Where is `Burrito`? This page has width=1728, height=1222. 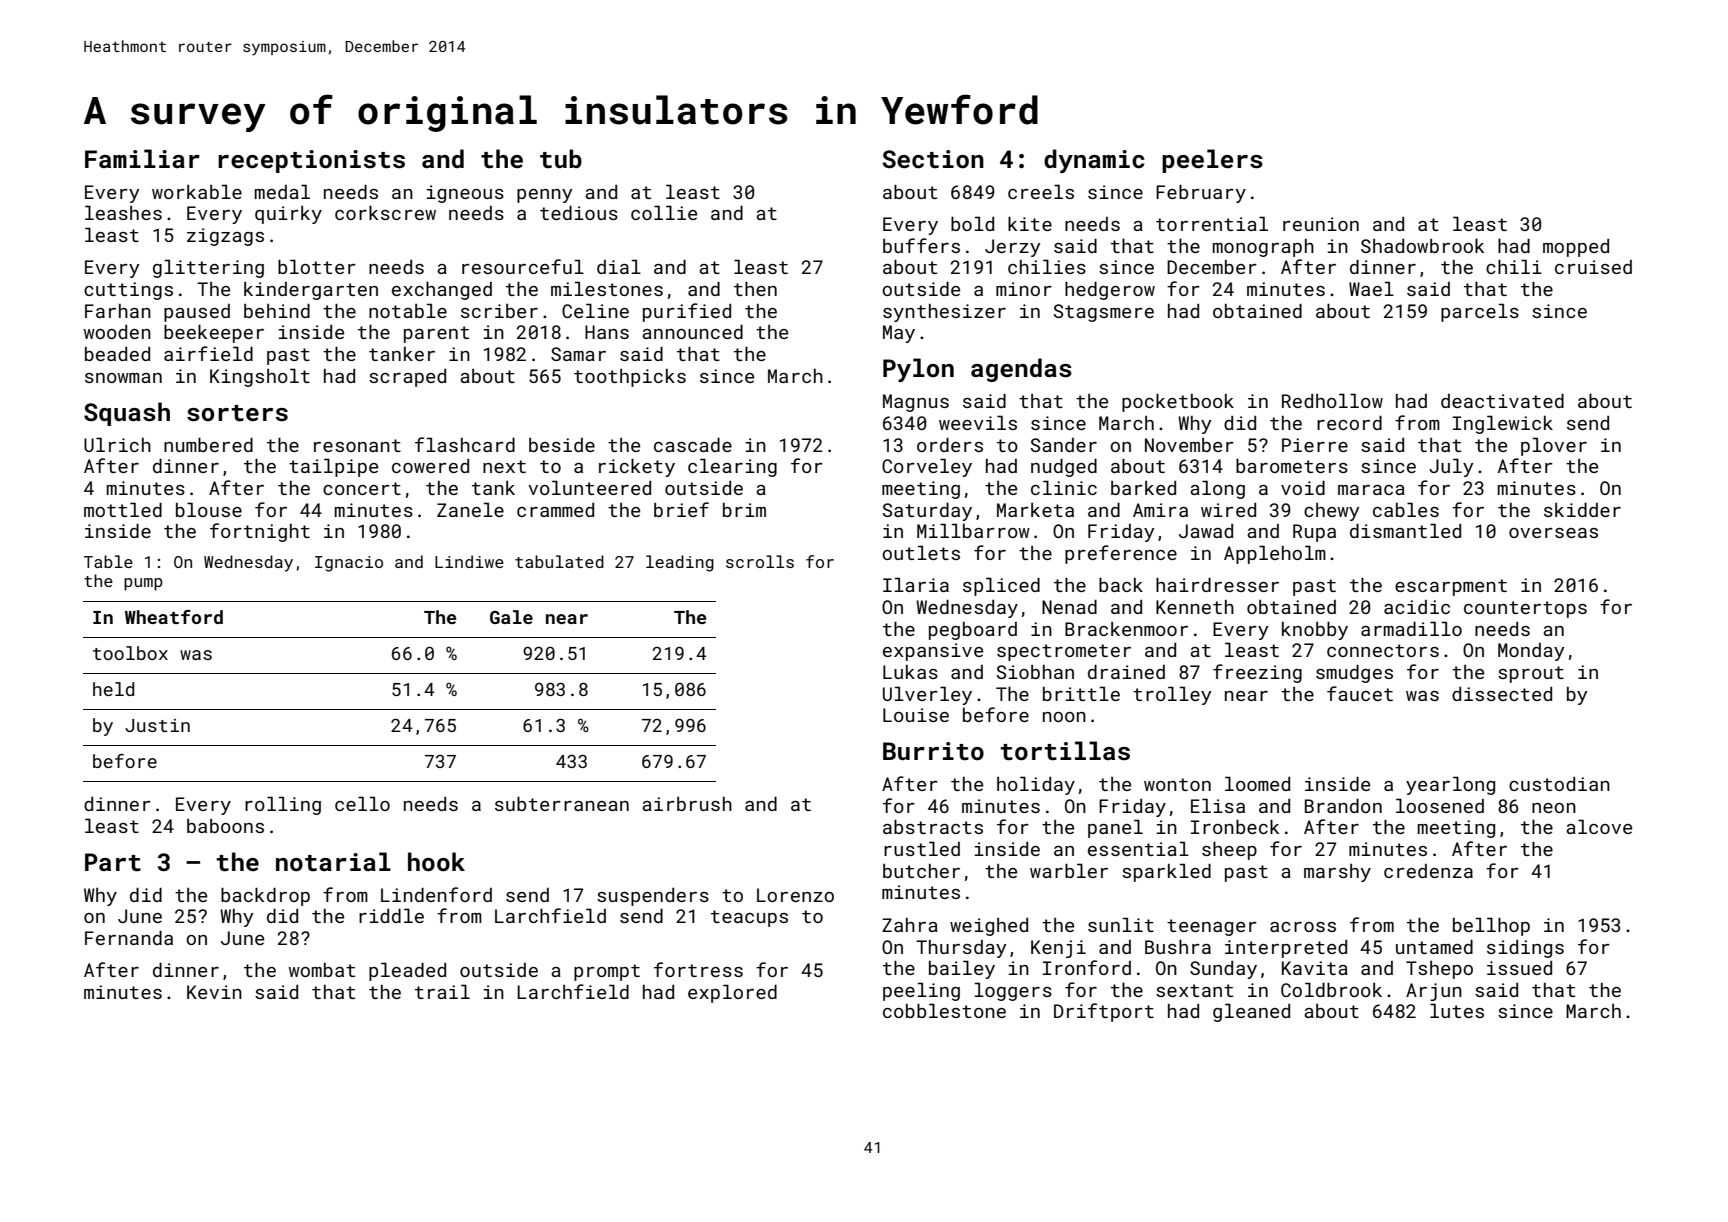
Burrito is located at coordinates (933, 751).
